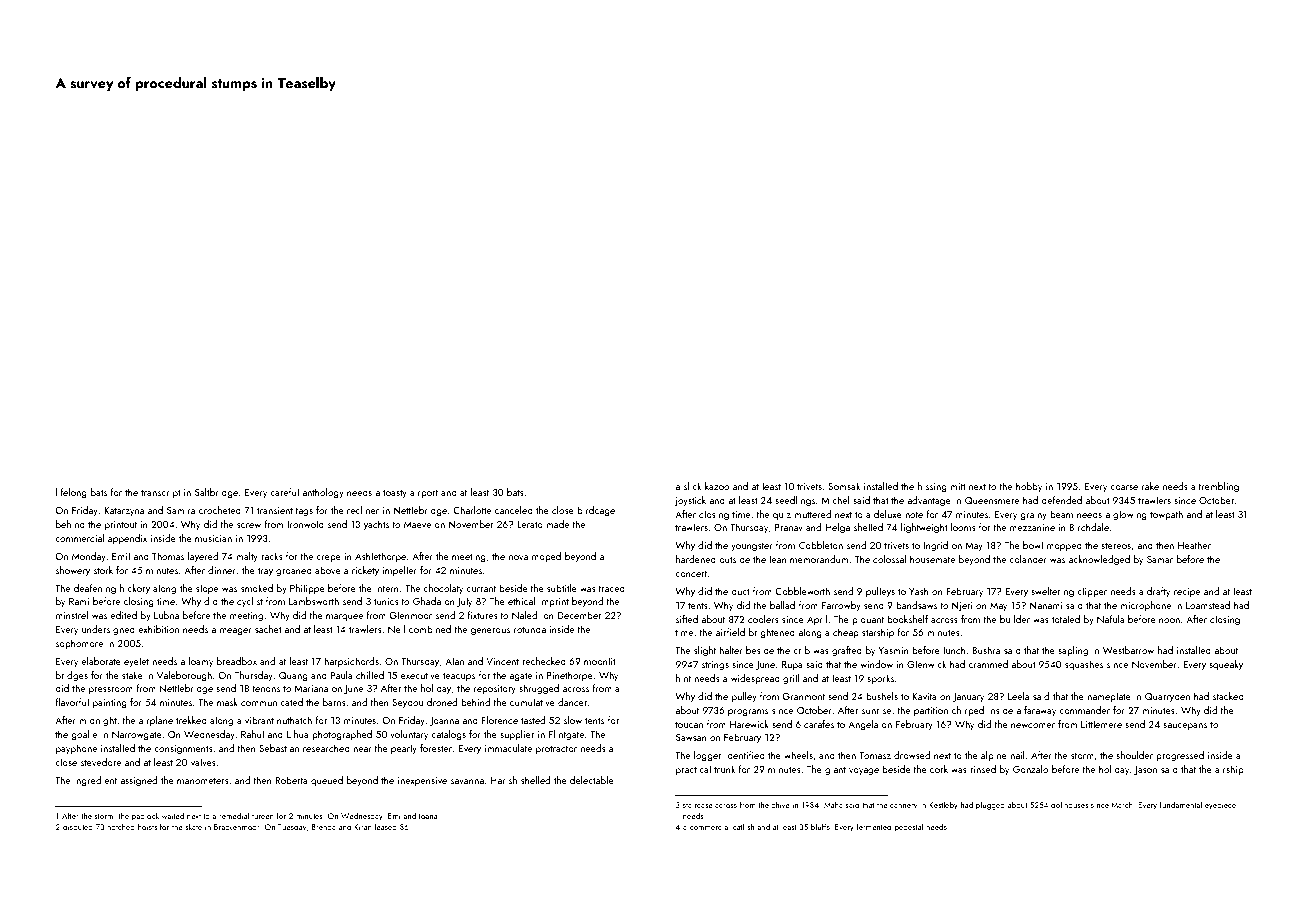  Describe the element at coordinates (95, 781) in the screenshot. I see `ingredient` at that location.
